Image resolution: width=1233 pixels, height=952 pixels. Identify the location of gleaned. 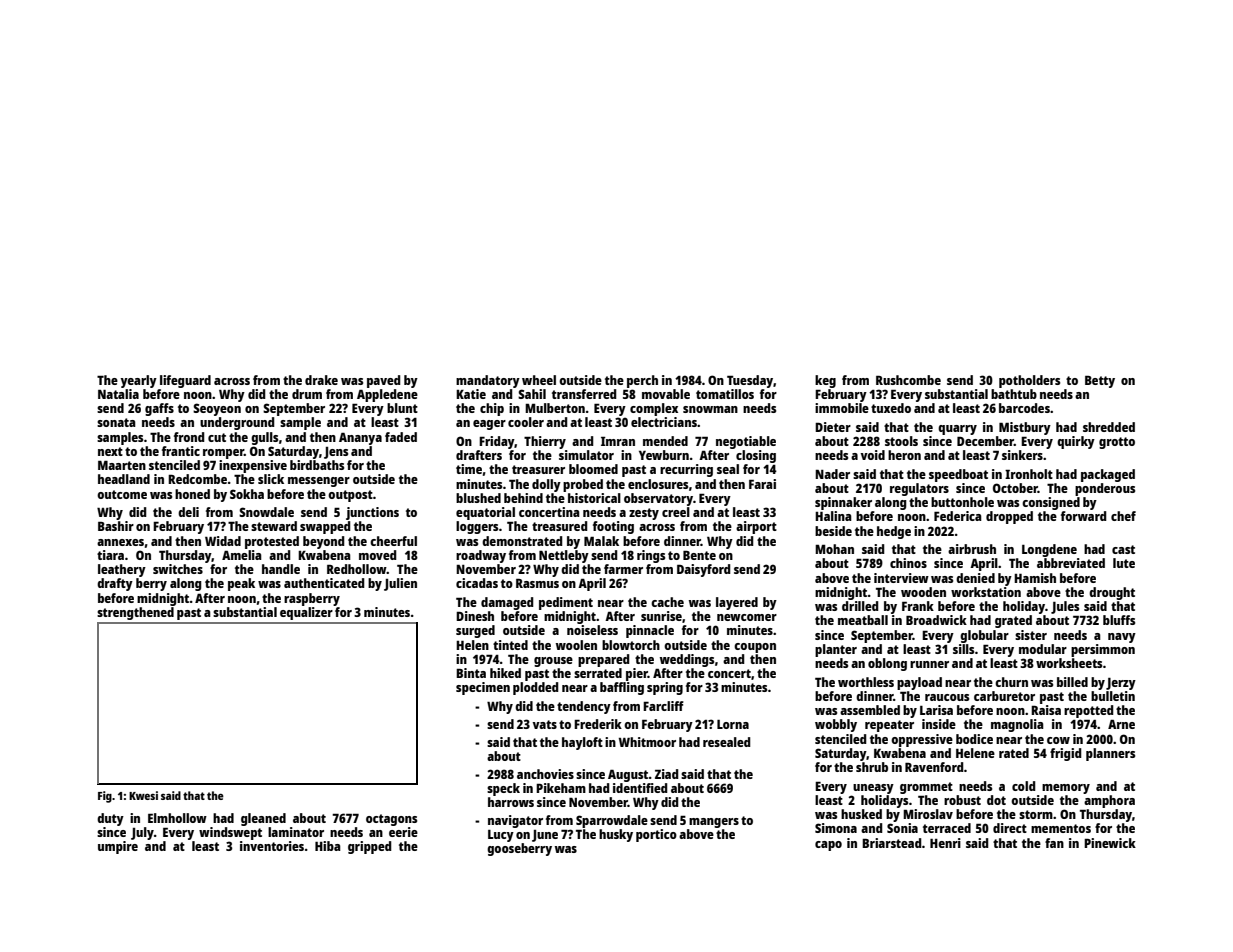
(263, 819).
